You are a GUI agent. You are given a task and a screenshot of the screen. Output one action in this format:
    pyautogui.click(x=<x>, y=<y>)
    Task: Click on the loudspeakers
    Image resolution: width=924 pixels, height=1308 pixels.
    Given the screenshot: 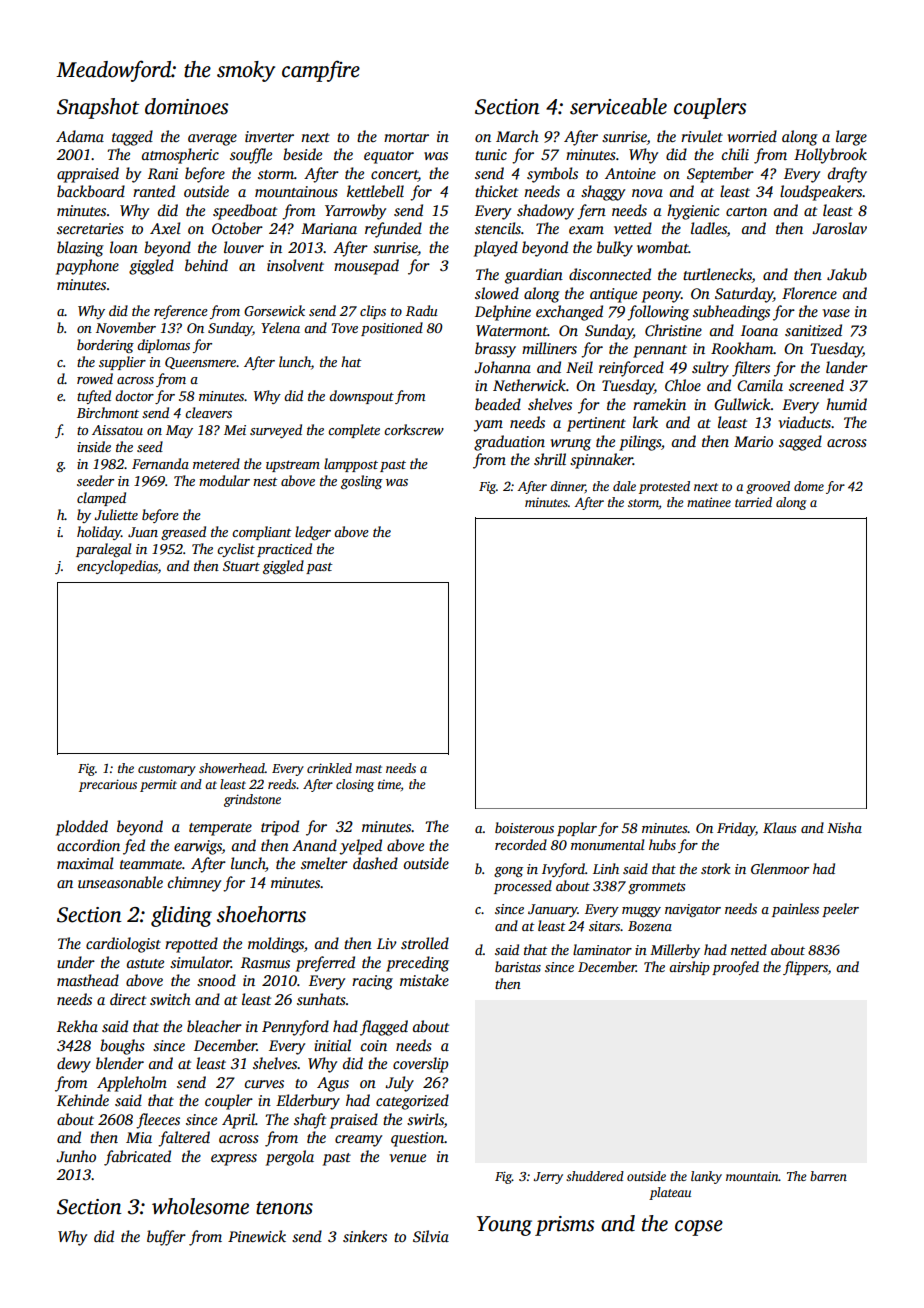 What is the action you would take?
    pyautogui.click(x=821, y=193)
